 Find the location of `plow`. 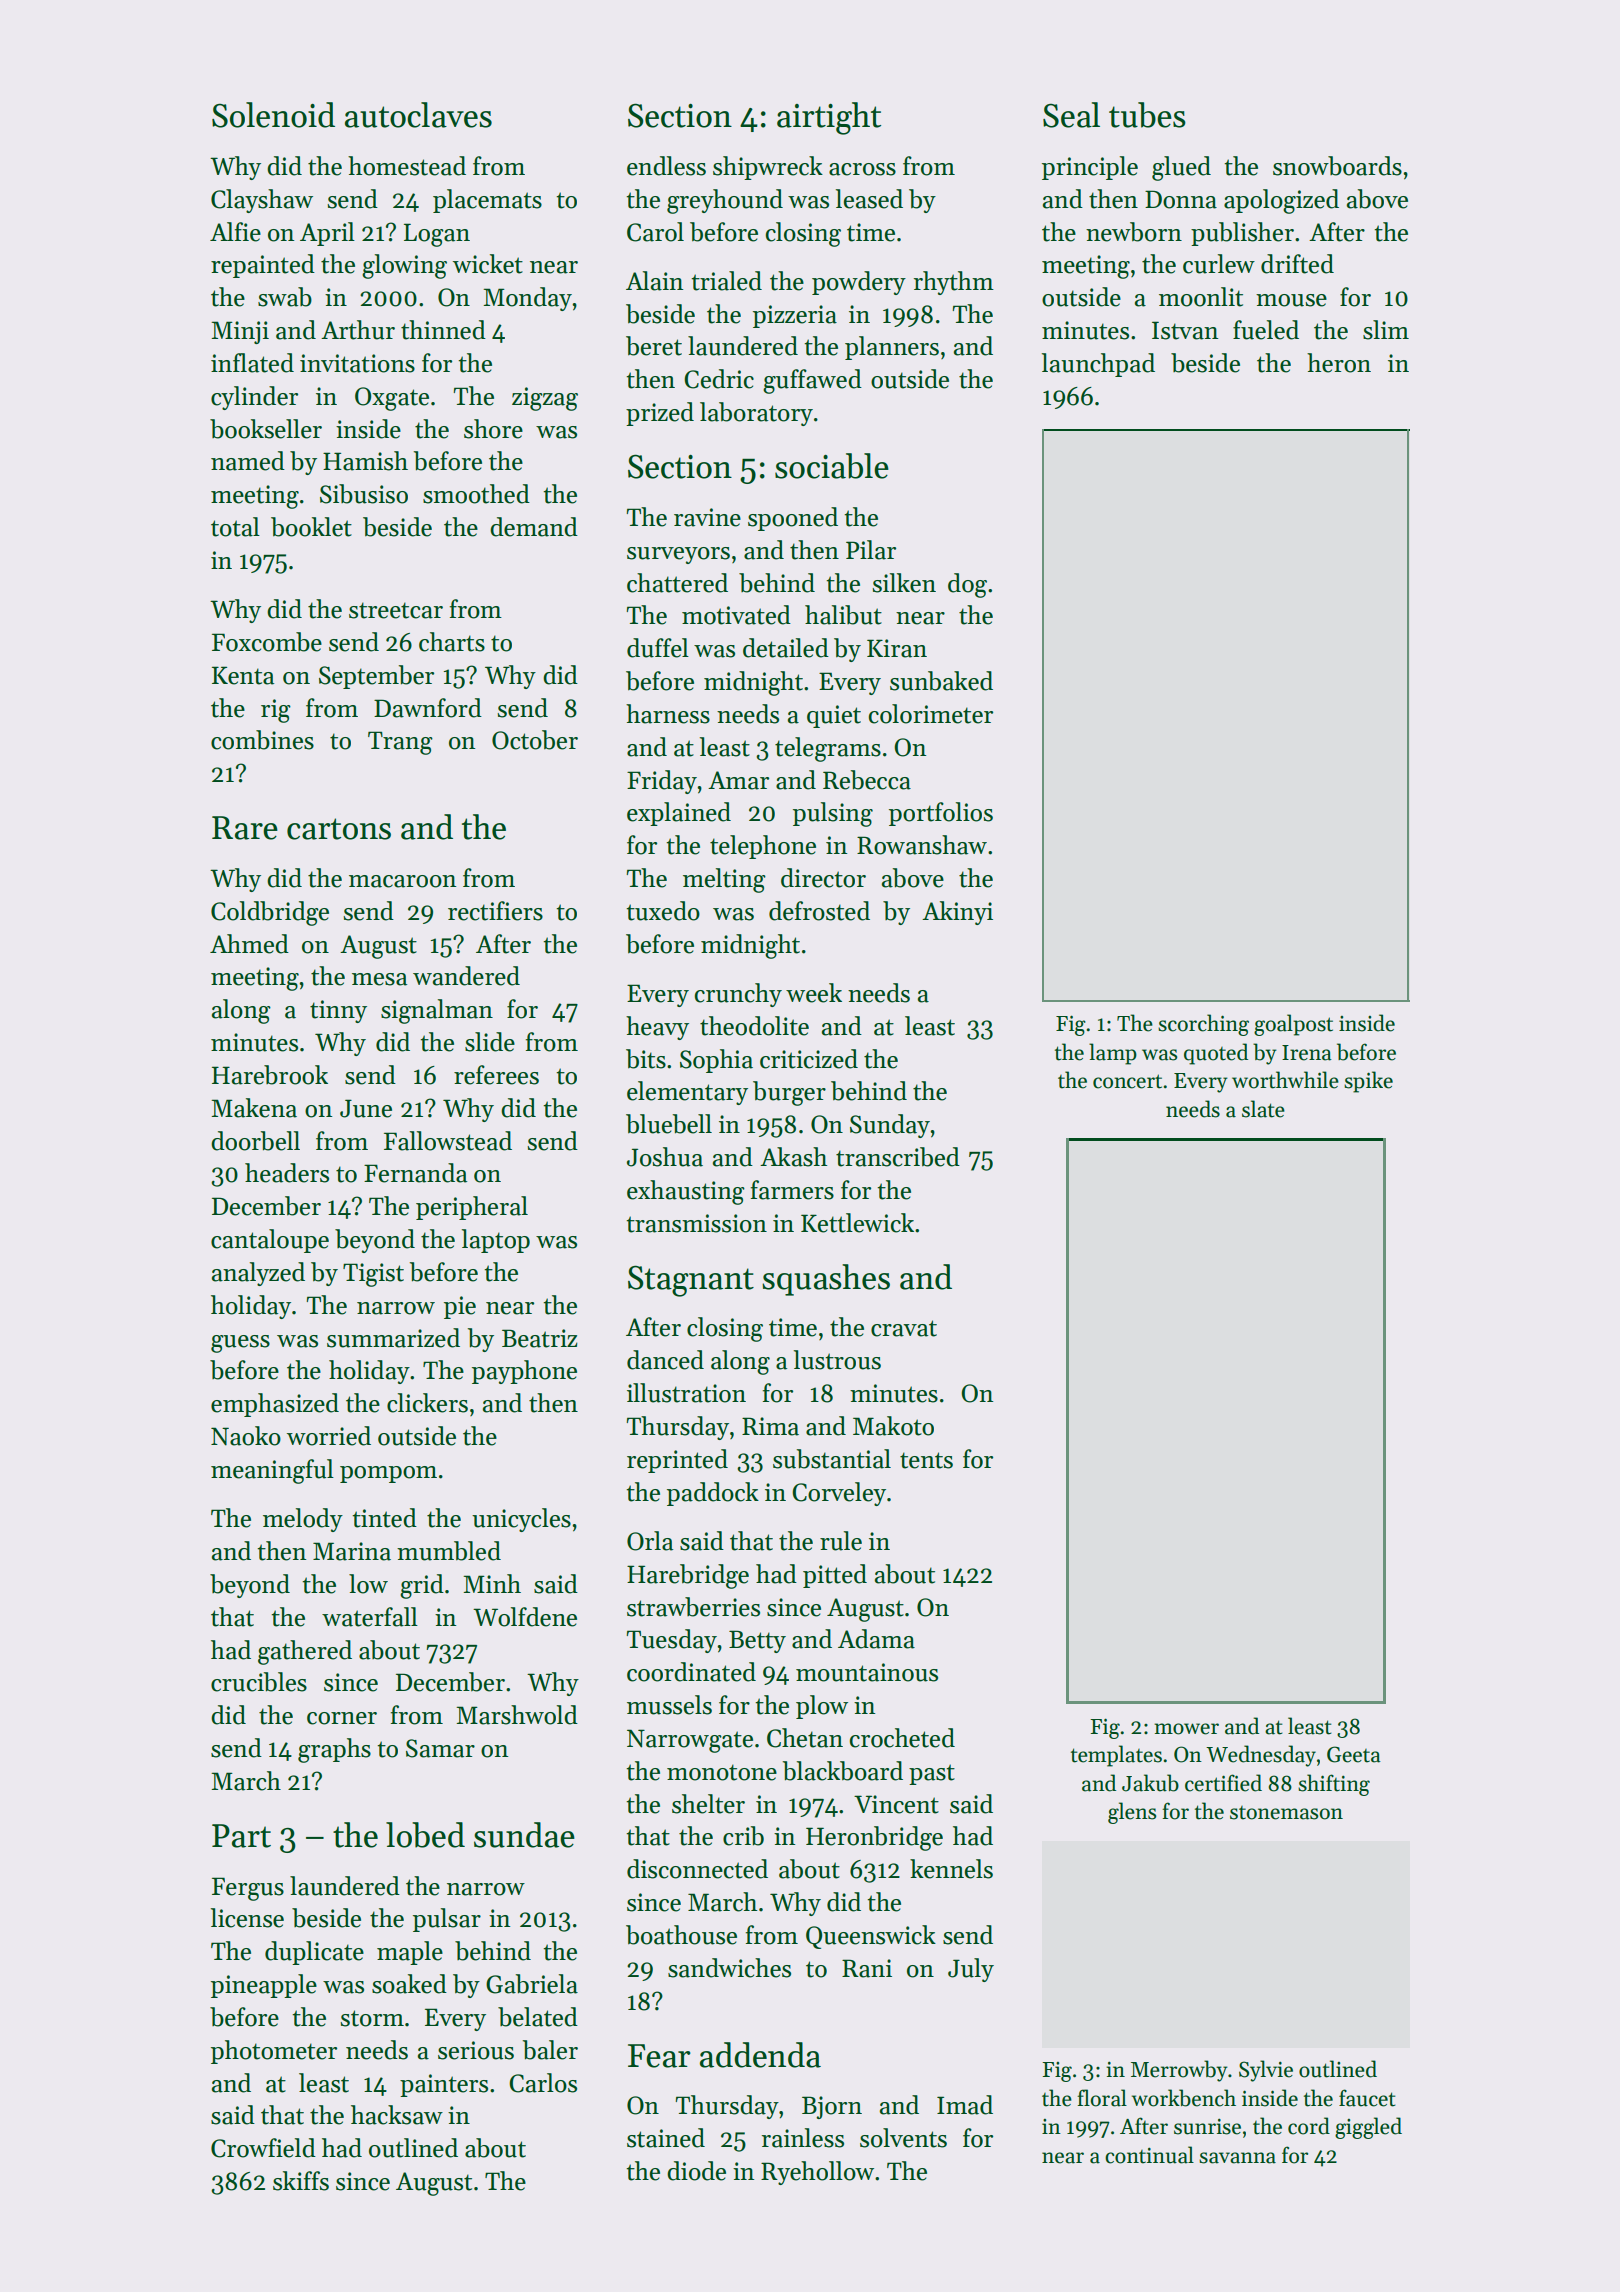

plow is located at coordinates (822, 1707).
